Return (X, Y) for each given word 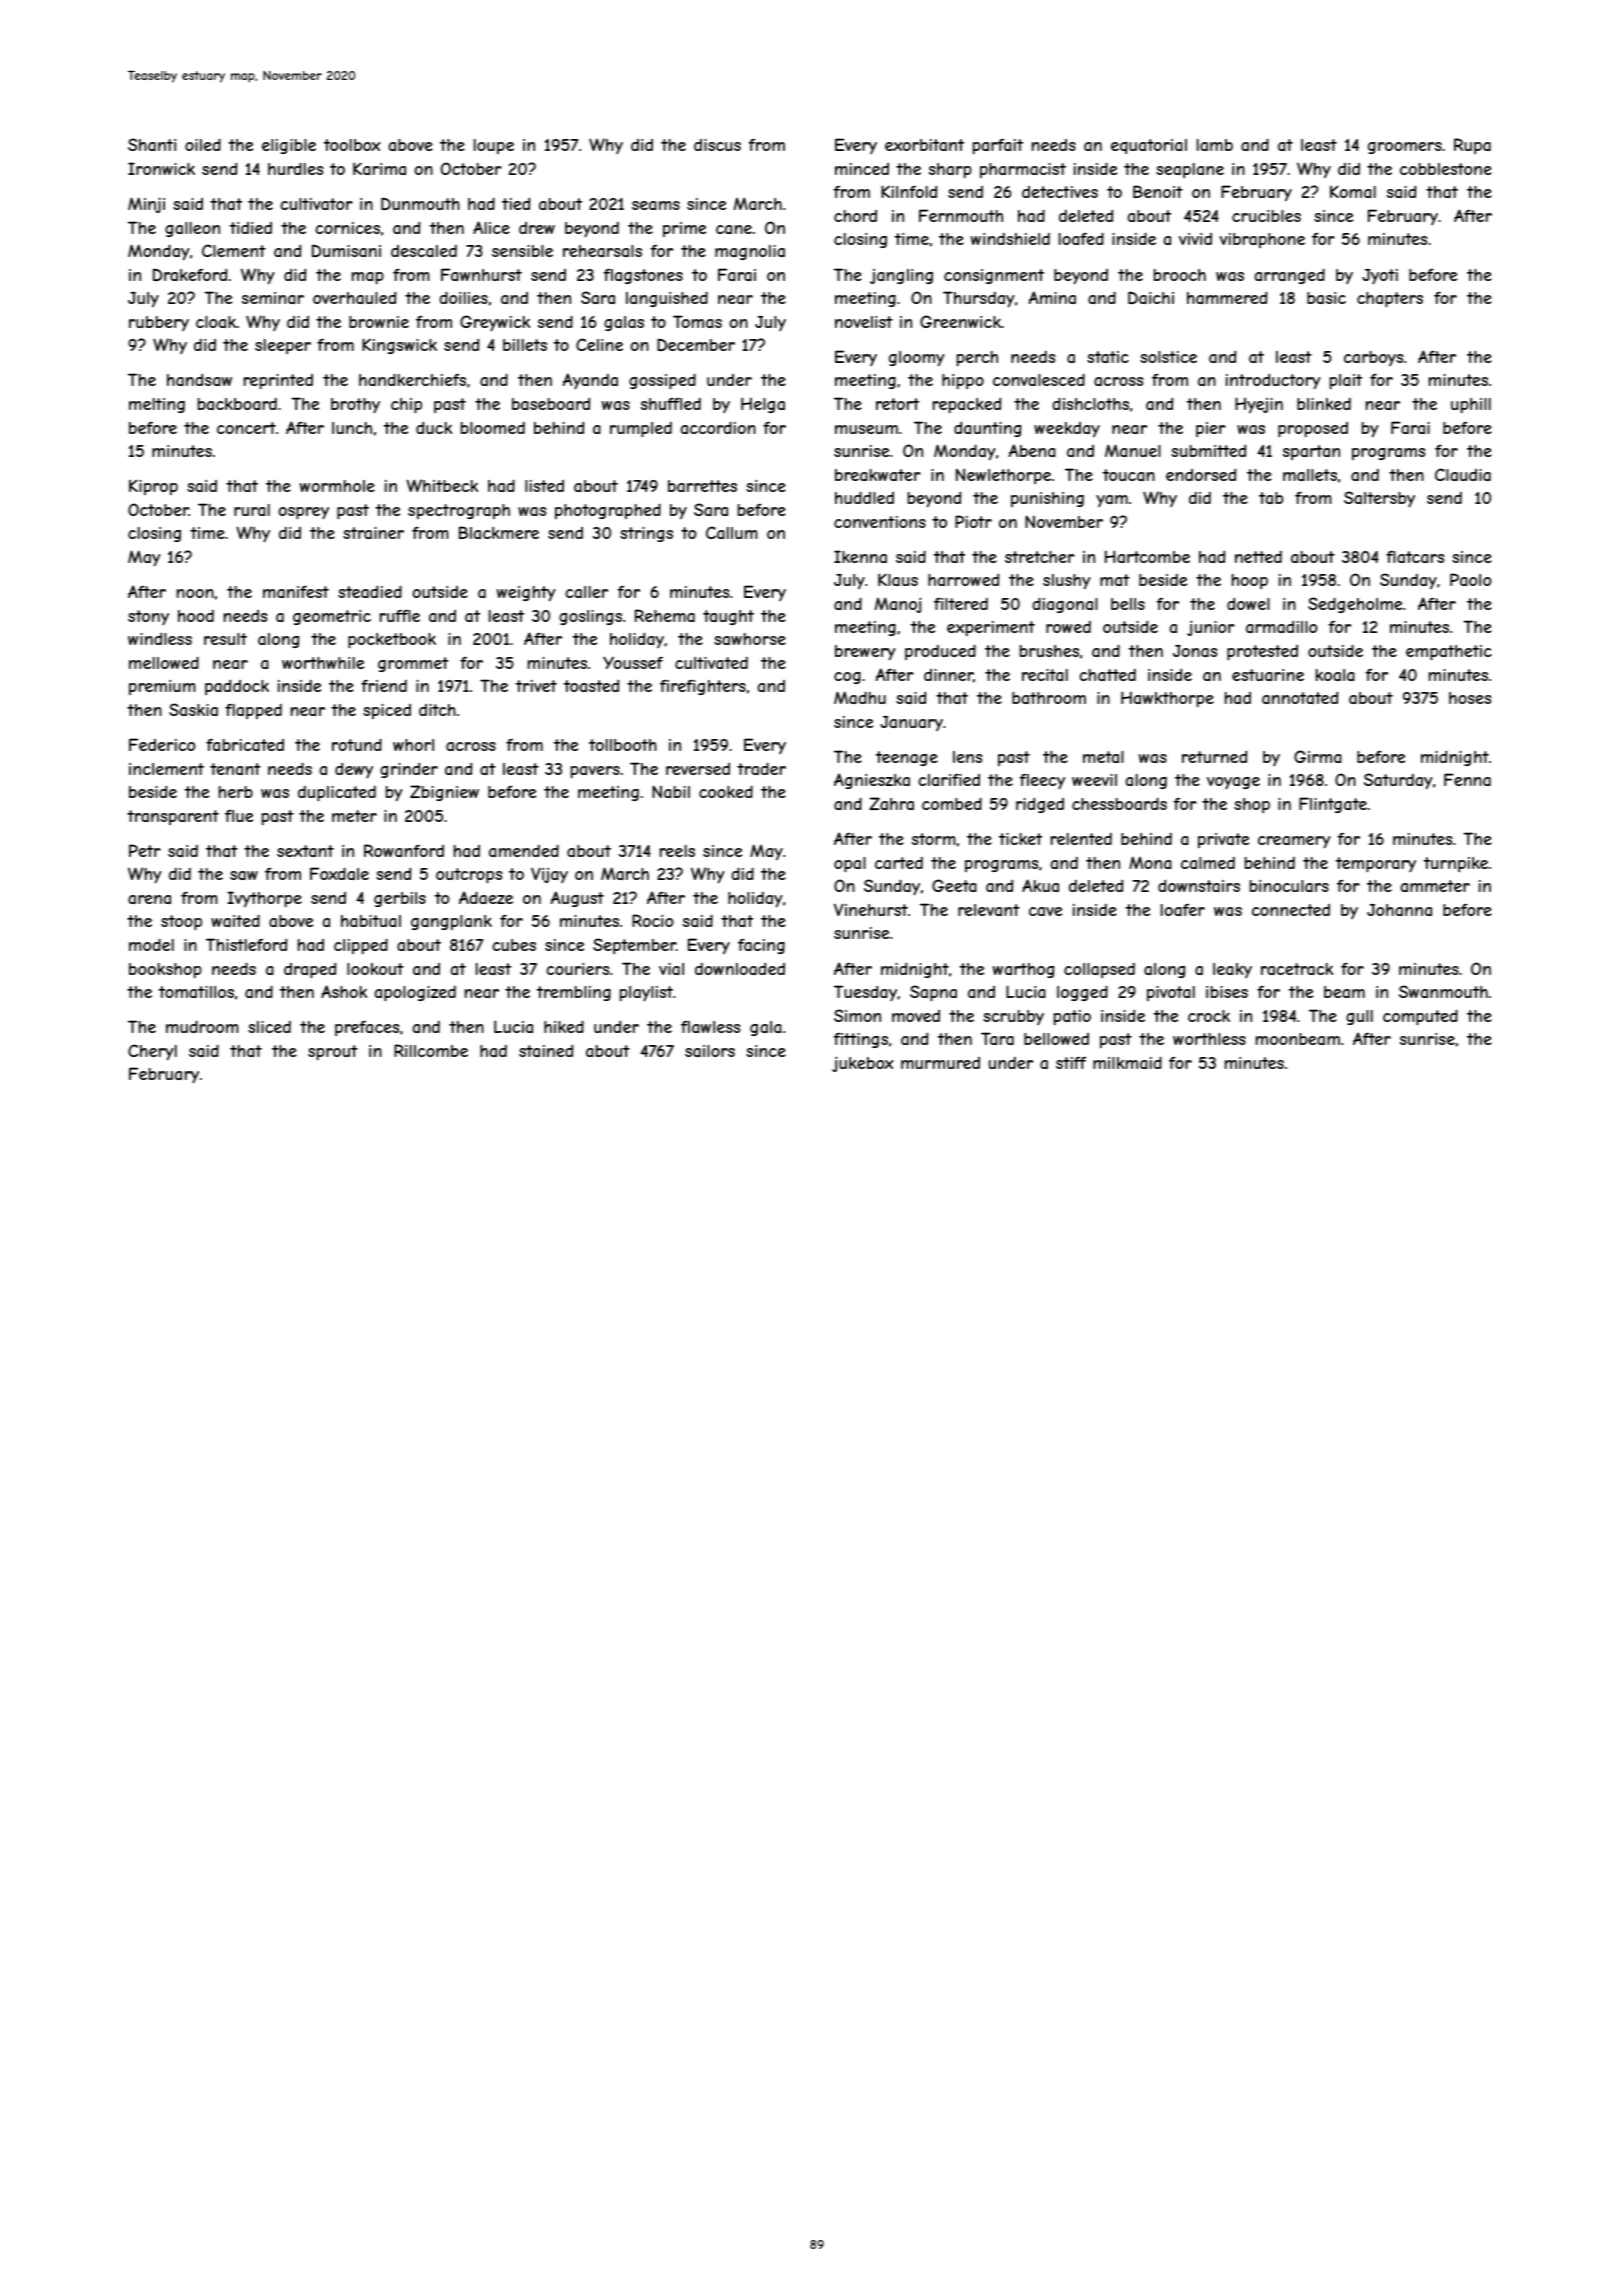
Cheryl (152, 1052)
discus (717, 145)
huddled (864, 497)
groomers (1405, 148)
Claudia (1463, 474)
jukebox (863, 1064)
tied (516, 203)
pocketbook (392, 641)
